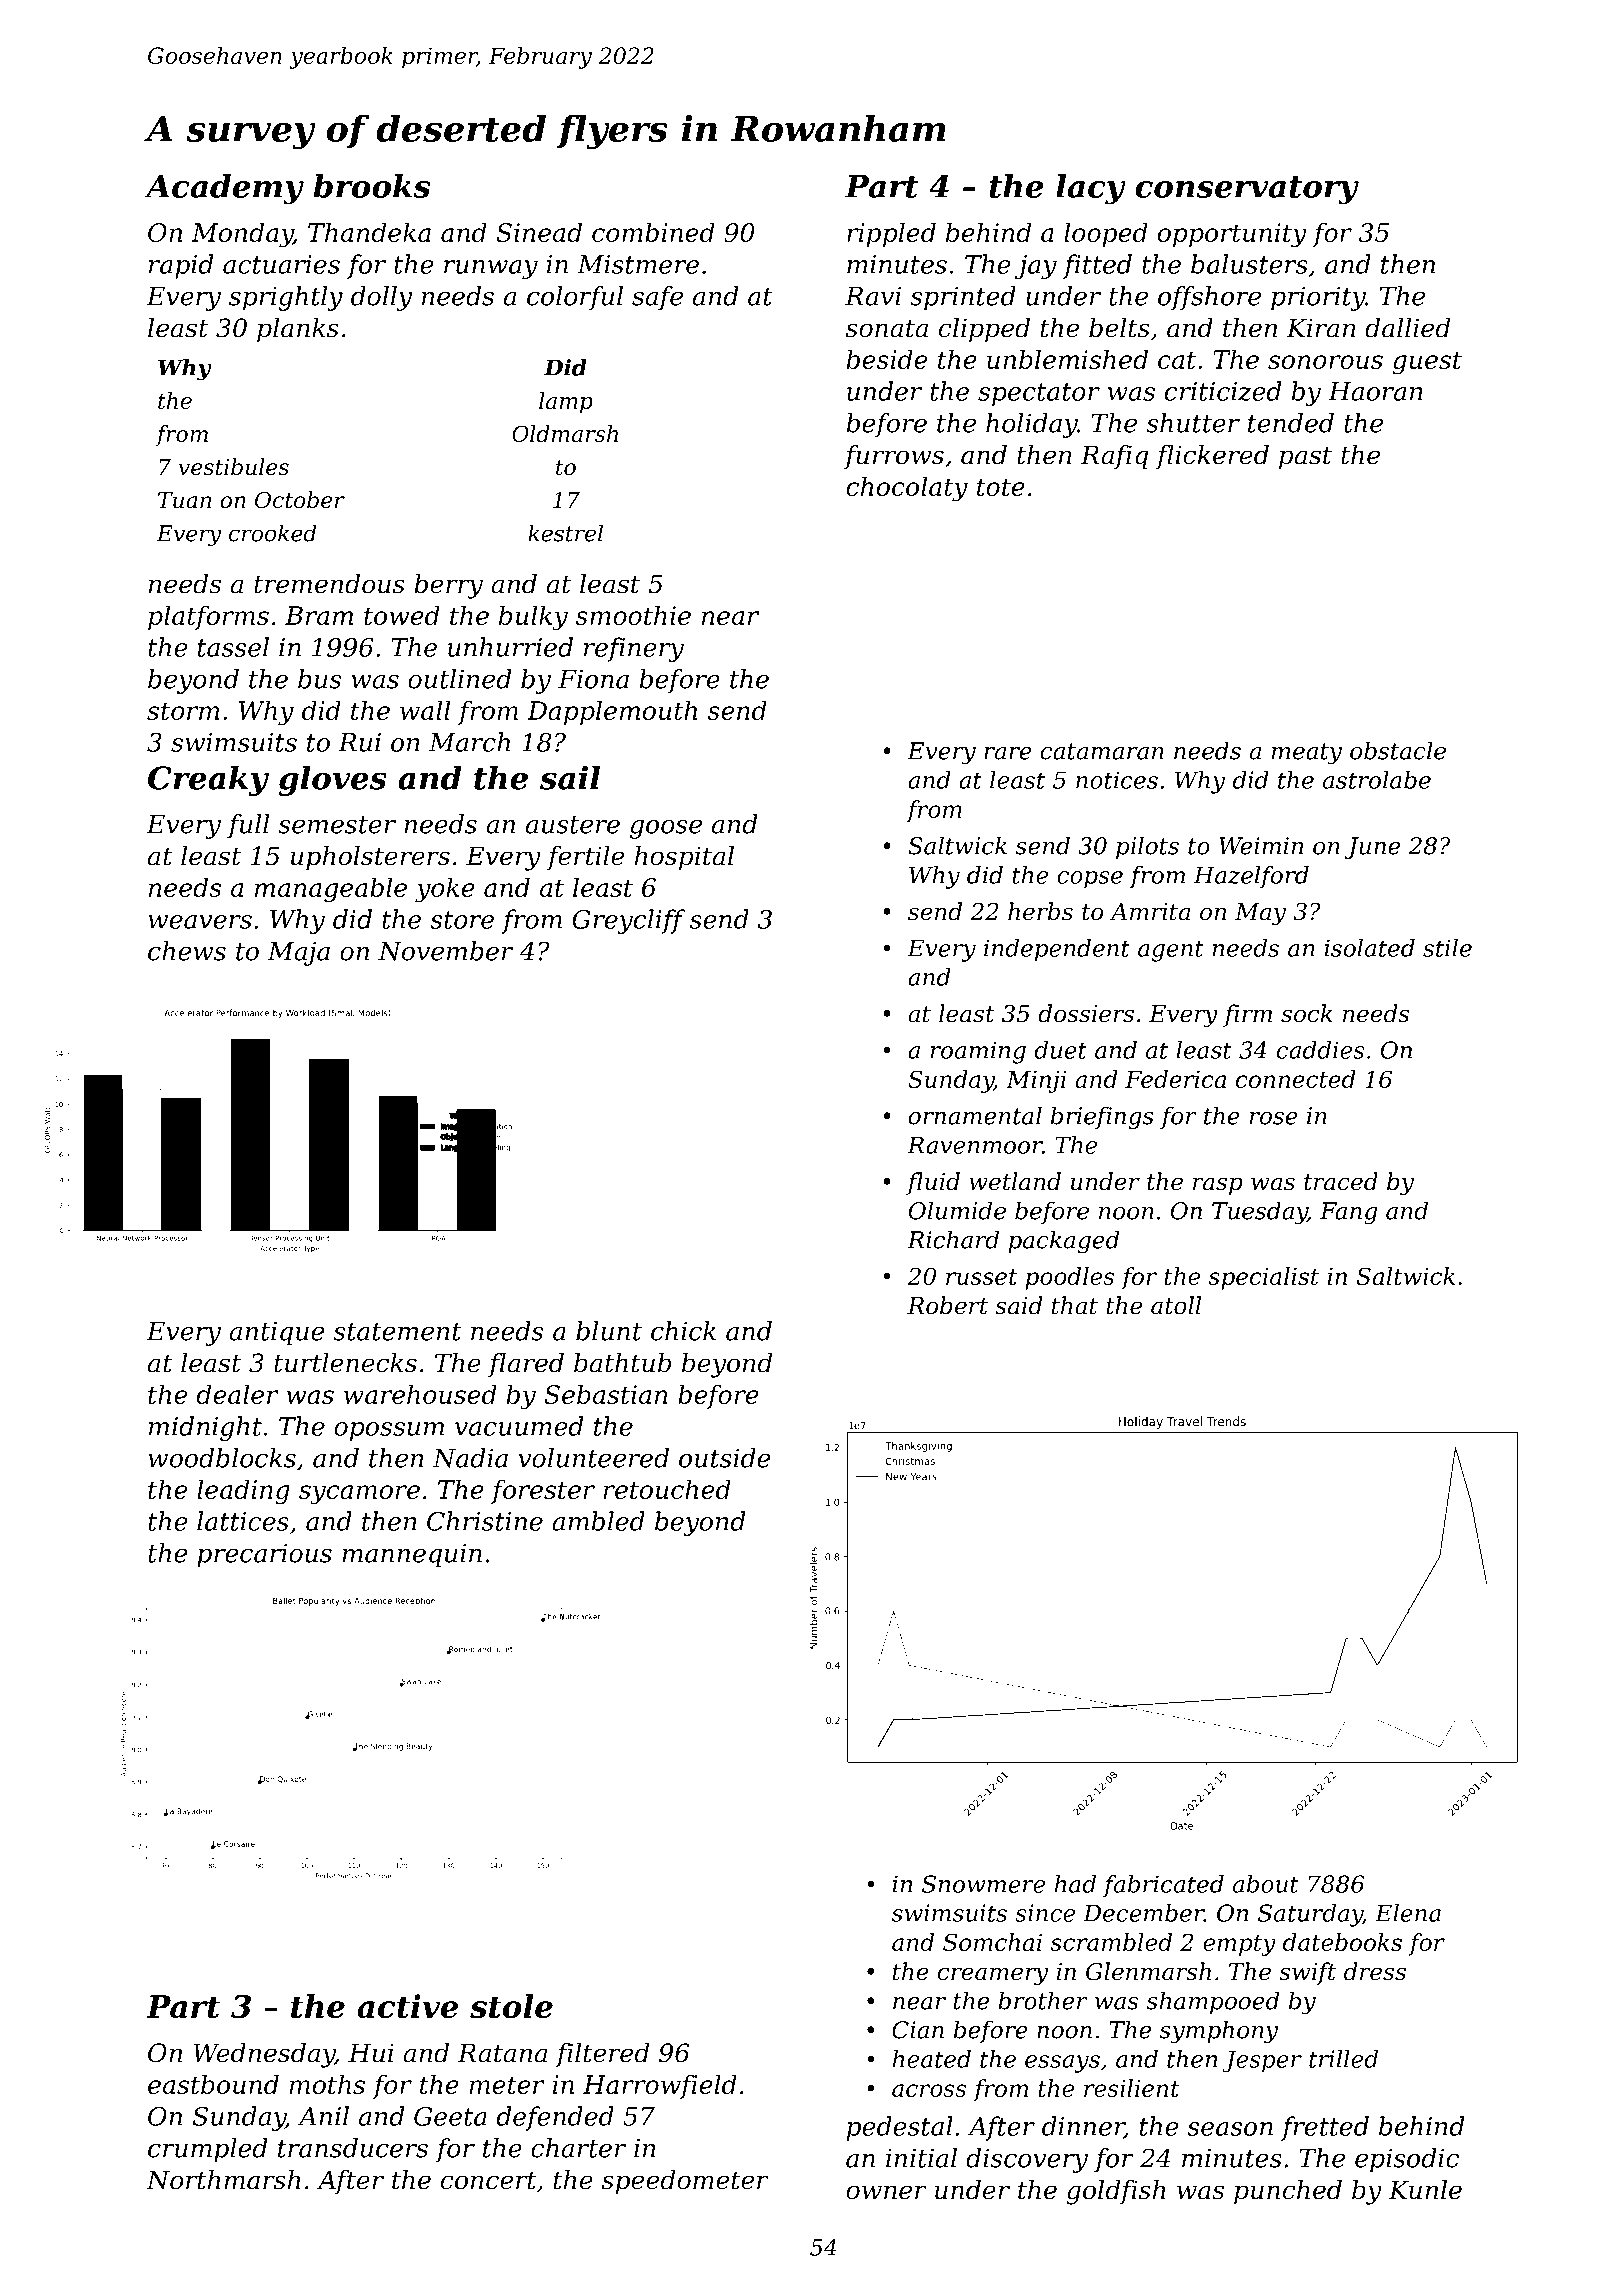 The image size is (1620, 2292). I want to click on vestibules, so click(233, 467).
